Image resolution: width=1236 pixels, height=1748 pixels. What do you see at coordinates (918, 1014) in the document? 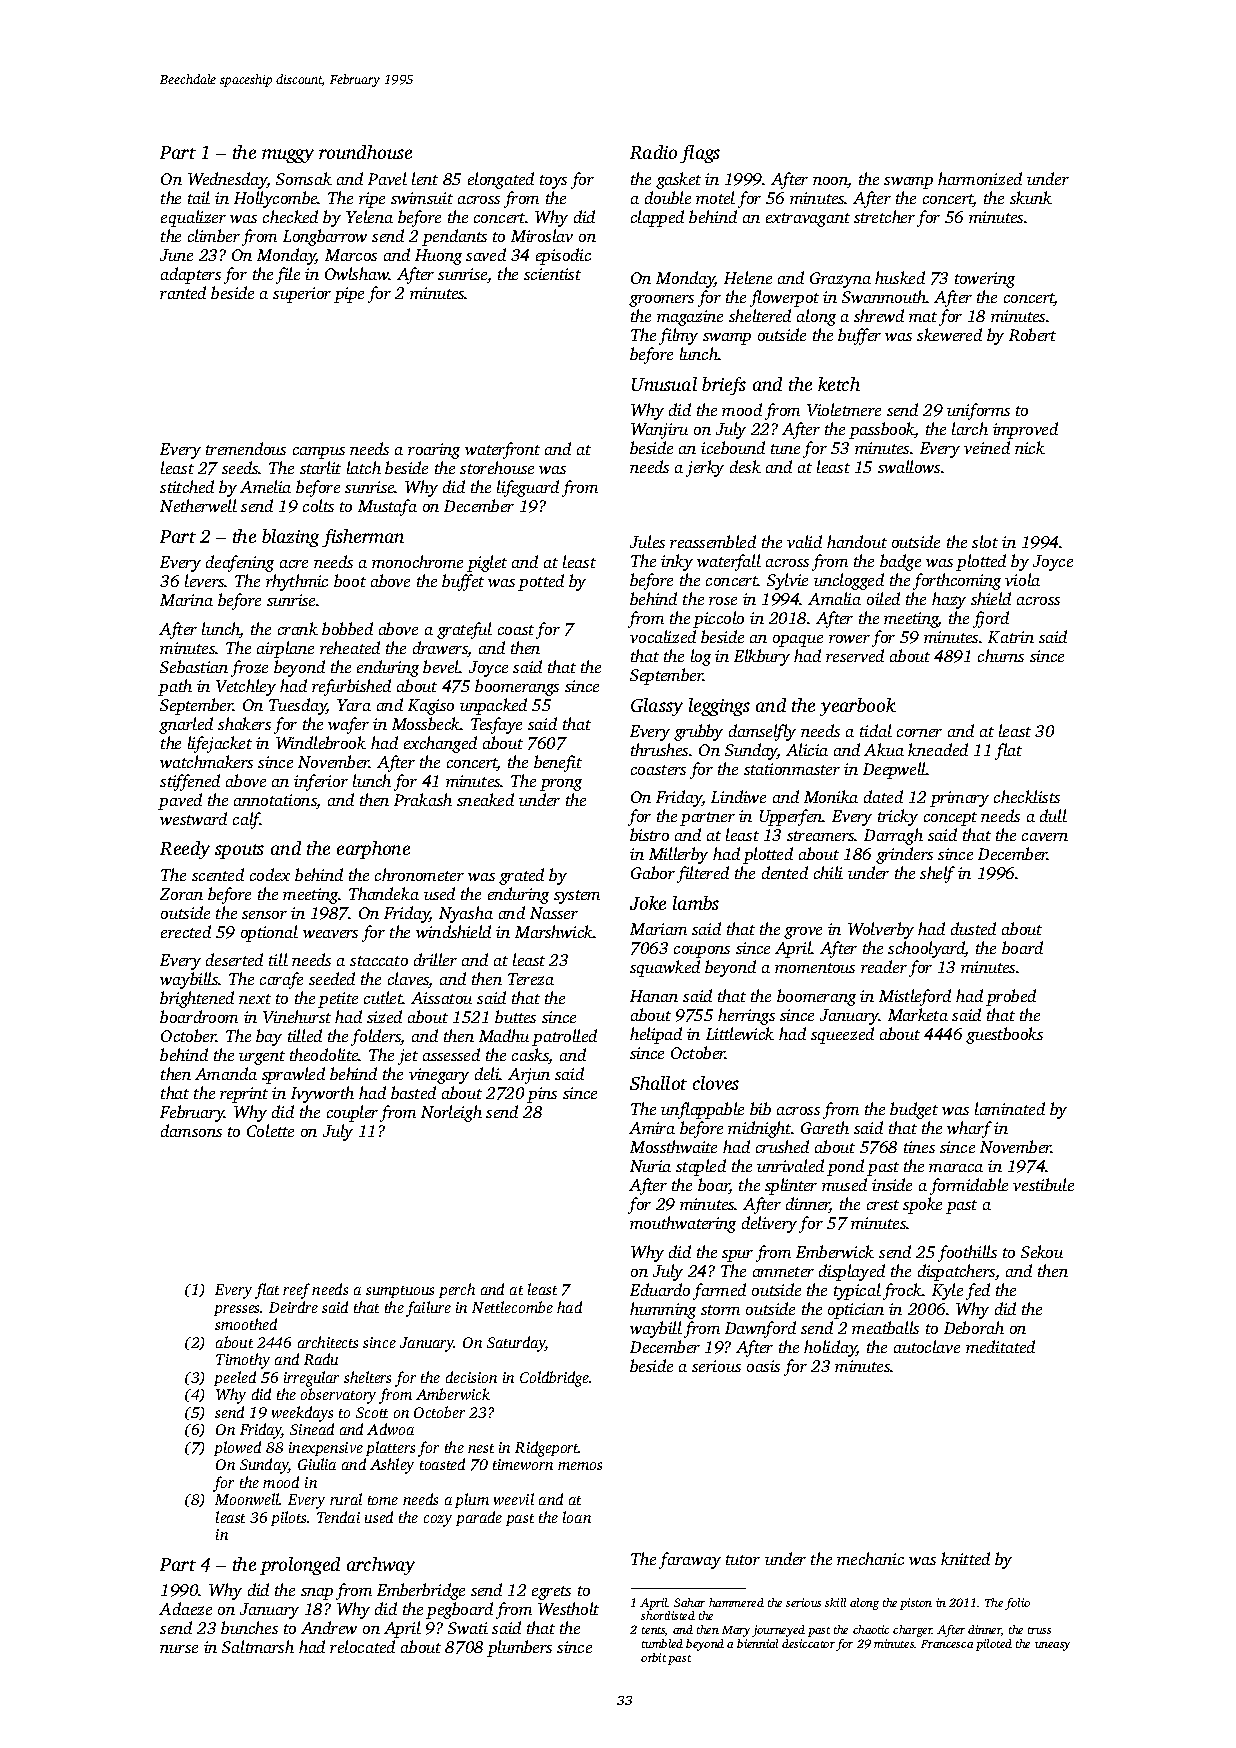
I see `Marketa` at bounding box center [918, 1014].
